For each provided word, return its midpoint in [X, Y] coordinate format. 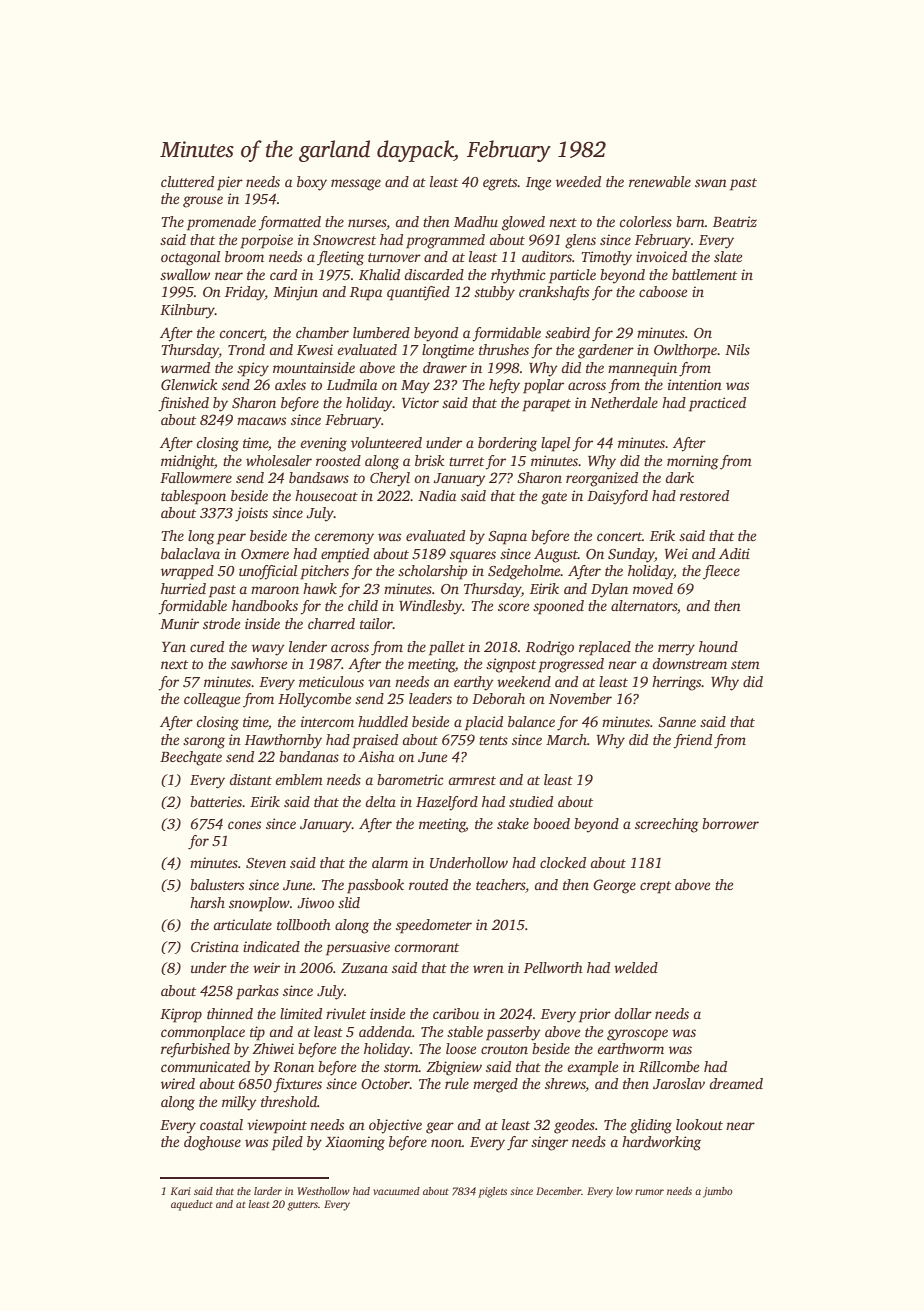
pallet [447, 648]
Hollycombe [314, 700]
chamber [322, 332]
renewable [660, 181]
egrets [500, 184]
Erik [662, 535]
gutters [302, 1206]
